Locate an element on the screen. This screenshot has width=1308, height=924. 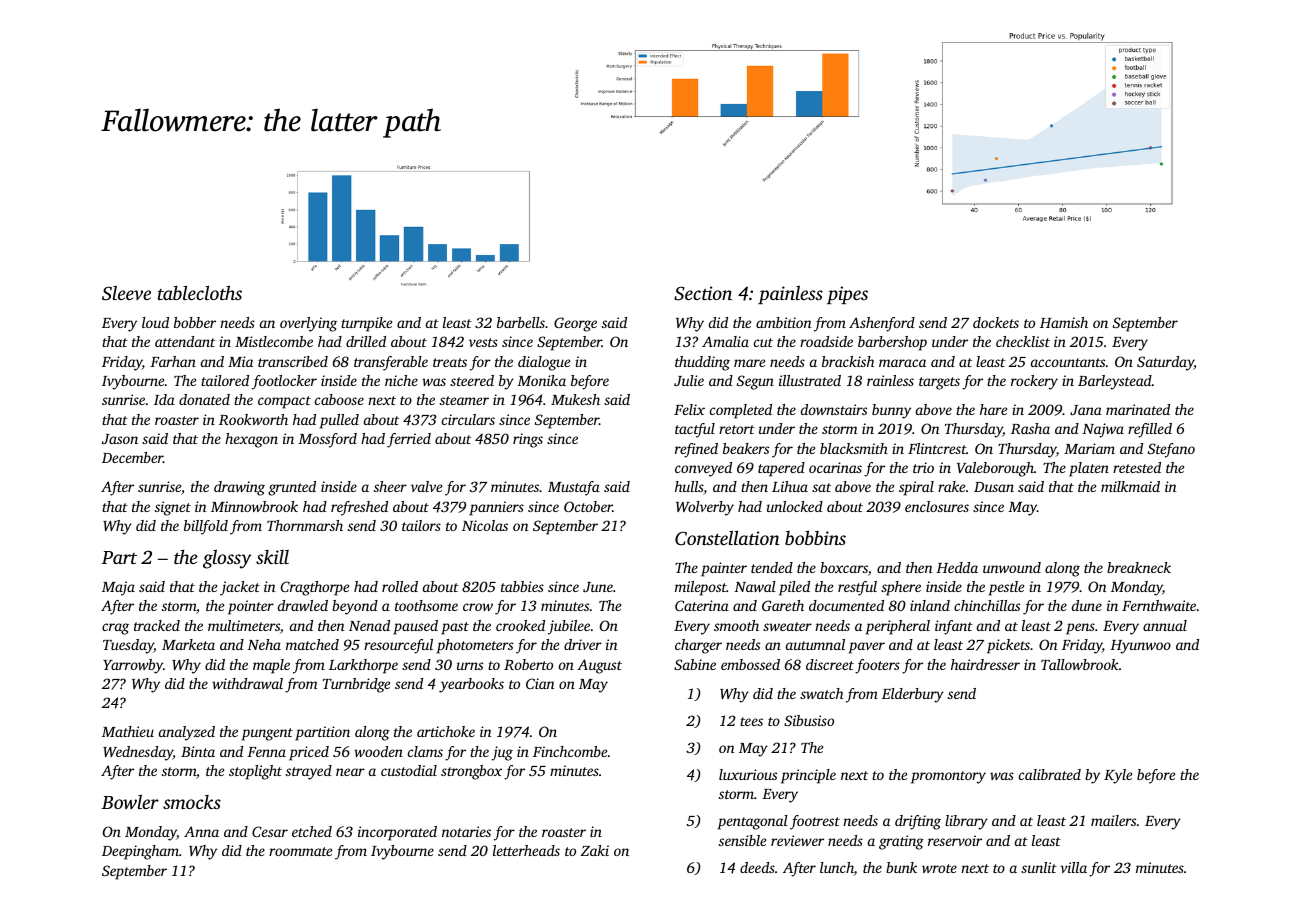
embossed is located at coordinates (750, 664).
